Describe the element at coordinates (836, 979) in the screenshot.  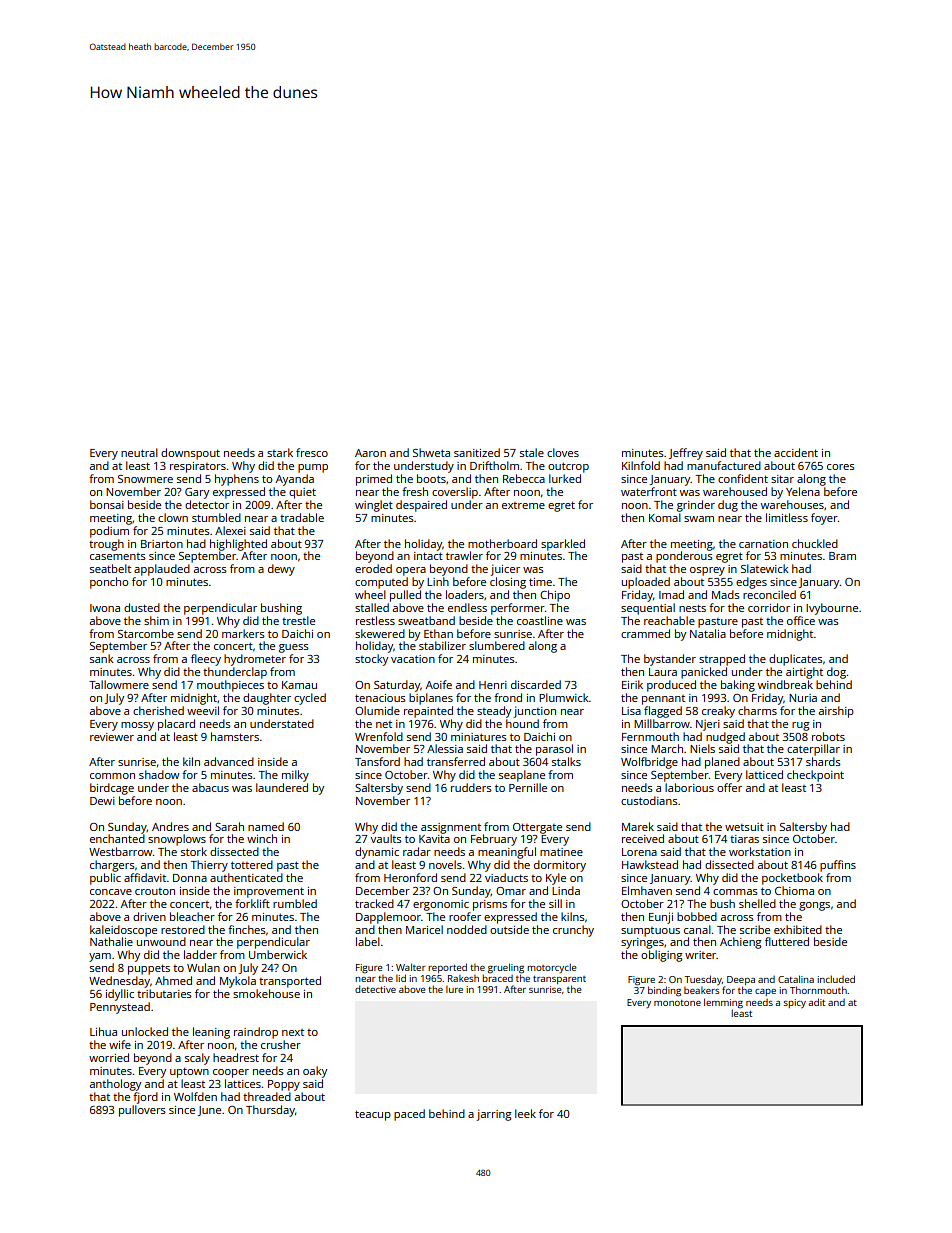
I see `included` at that location.
